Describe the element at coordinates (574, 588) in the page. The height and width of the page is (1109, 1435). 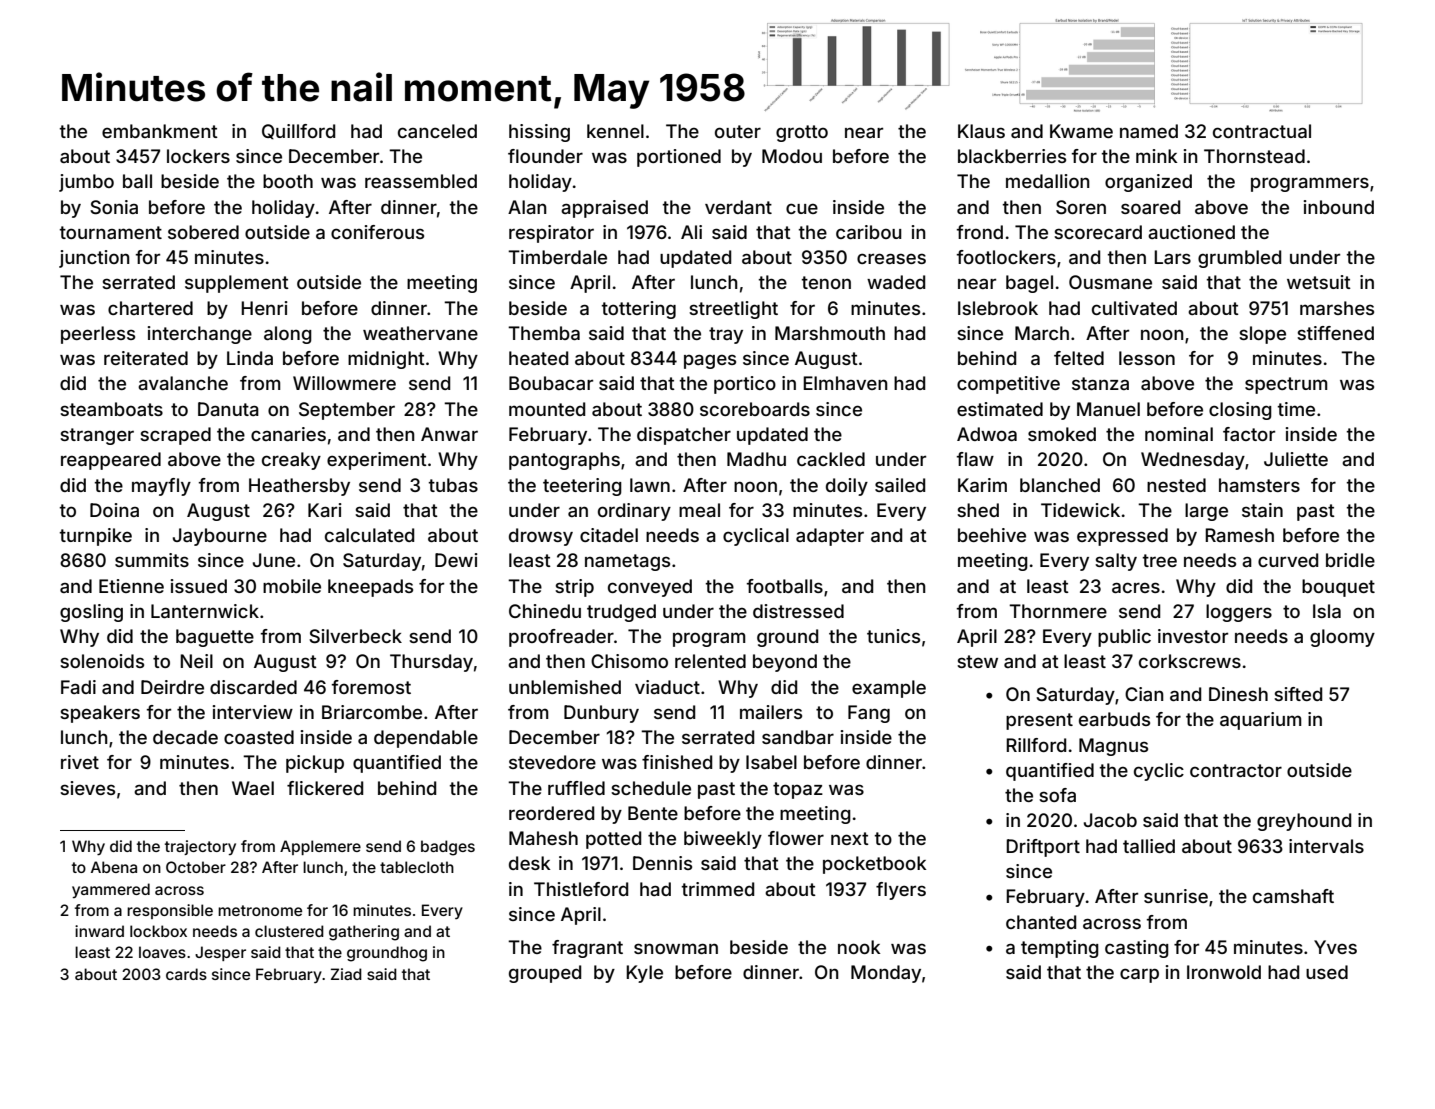
I see `strip` at that location.
